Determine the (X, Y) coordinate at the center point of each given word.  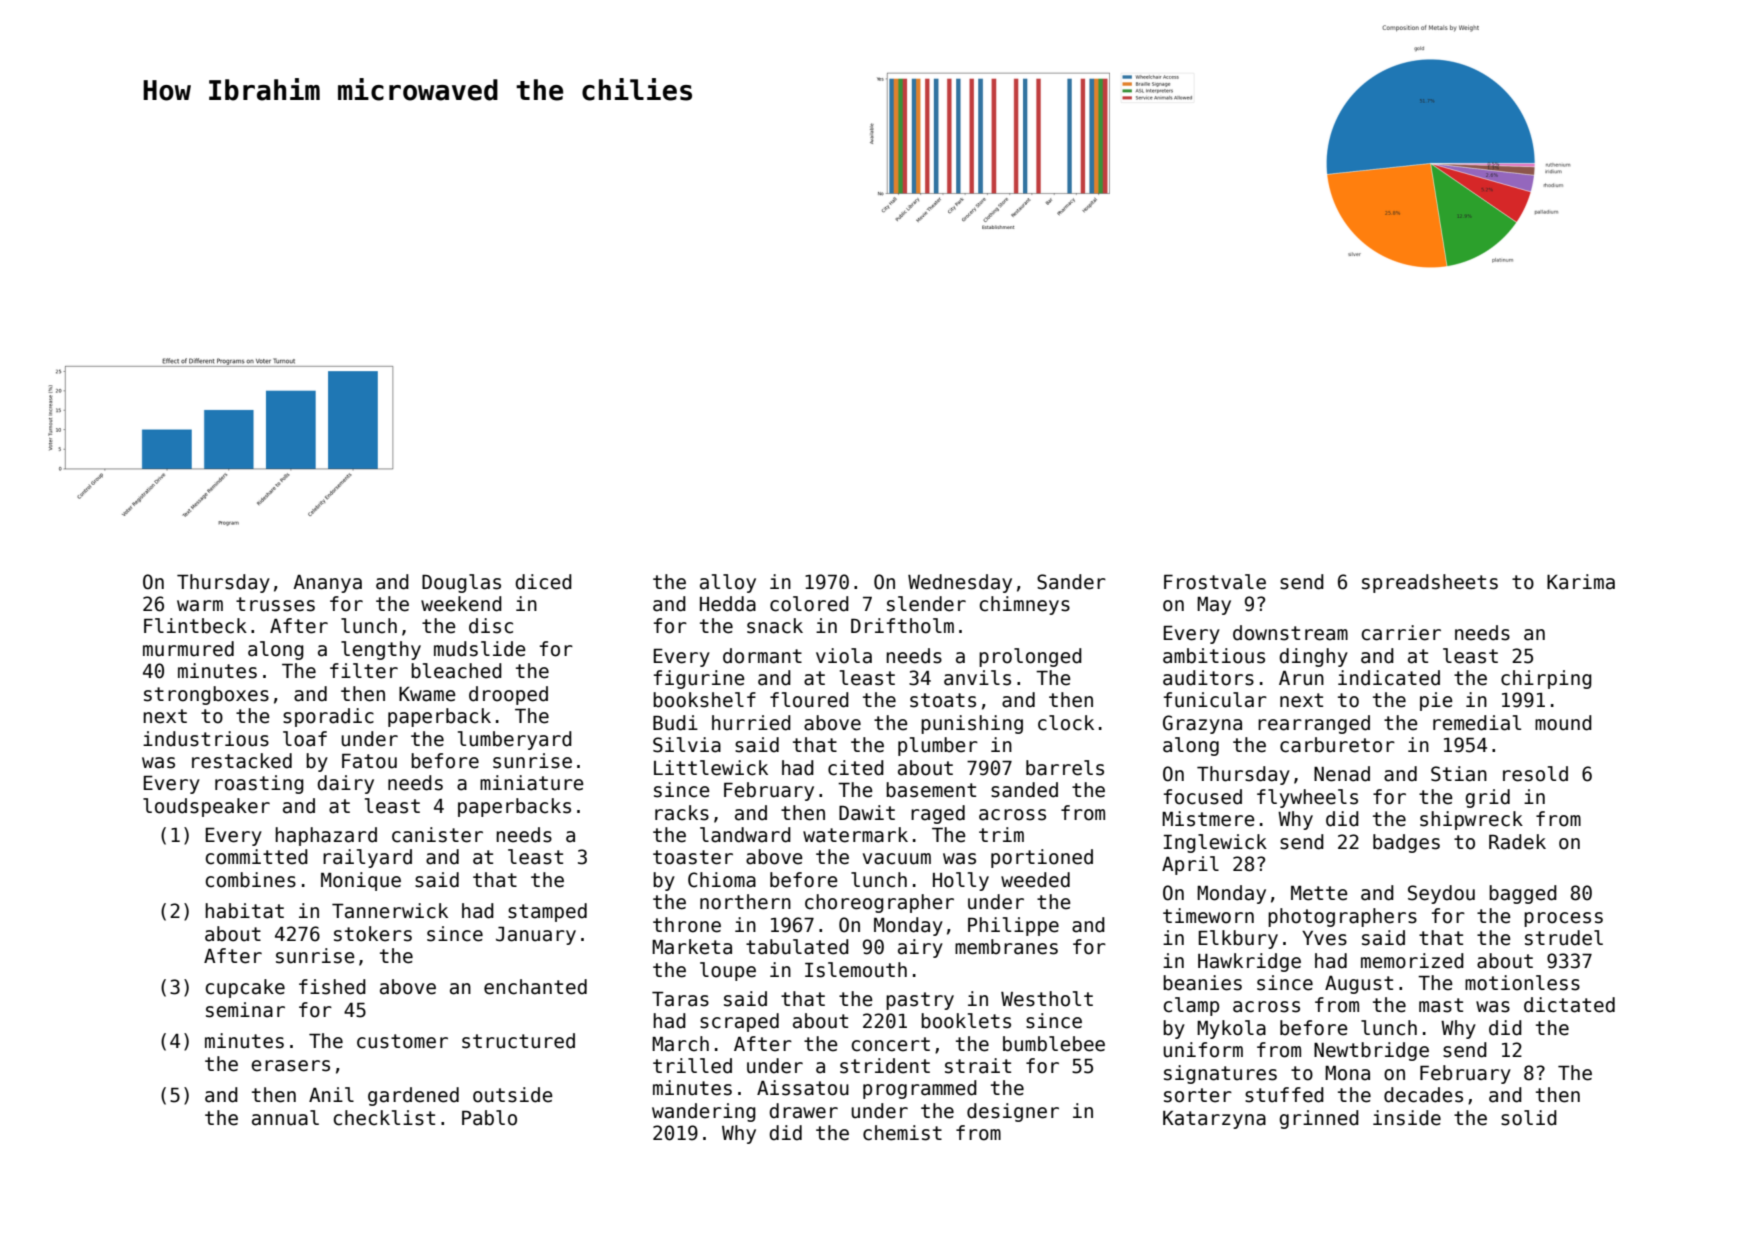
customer (402, 1041)
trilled (692, 1066)
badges (1406, 843)
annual (285, 1118)
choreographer (879, 903)
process (1563, 919)
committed (257, 857)
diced (543, 582)
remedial (1477, 723)
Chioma (722, 880)
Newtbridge (1371, 1051)
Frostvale (1215, 582)
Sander (1071, 582)
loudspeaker (206, 807)
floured (809, 700)
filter (364, 671)
